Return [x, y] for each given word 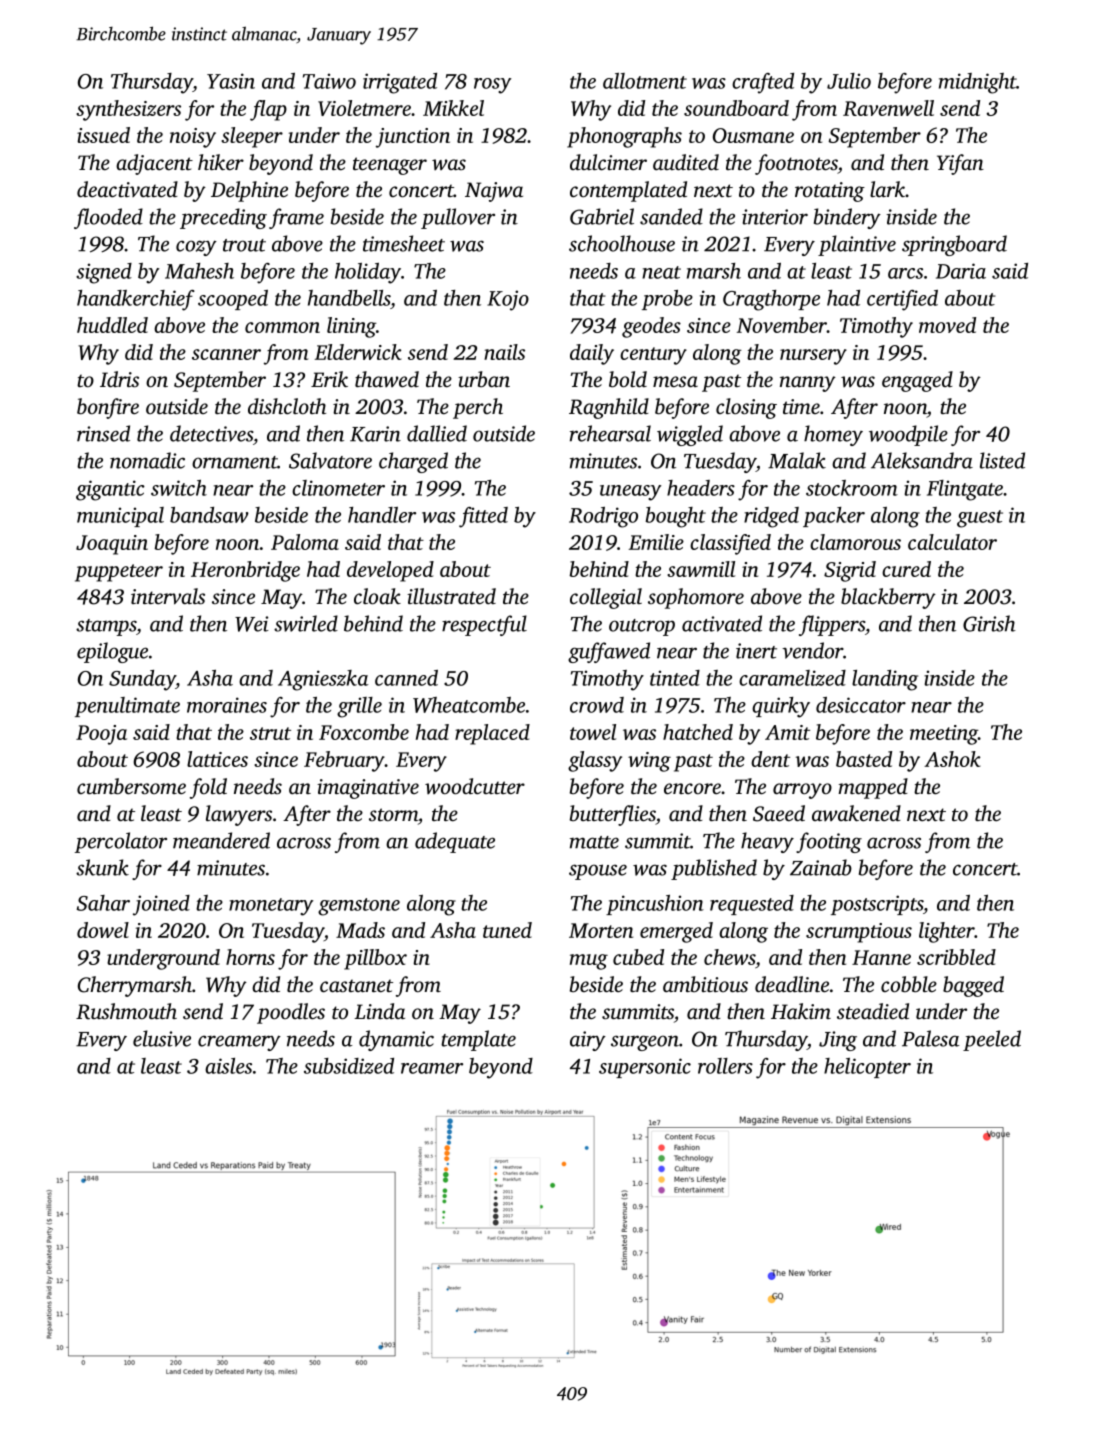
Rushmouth [126, 1011]
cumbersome [131, 786]
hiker [221, 162]
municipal [120, 517]
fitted [483, 517]
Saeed [779, 813]
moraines [227, 705]
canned [406, 678]
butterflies [613, 815]
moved [947, 325]
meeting [944, 735]
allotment [645, 81]
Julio [849, 81]
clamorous [855, 542]
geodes [651, 327]
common [282, 327]
